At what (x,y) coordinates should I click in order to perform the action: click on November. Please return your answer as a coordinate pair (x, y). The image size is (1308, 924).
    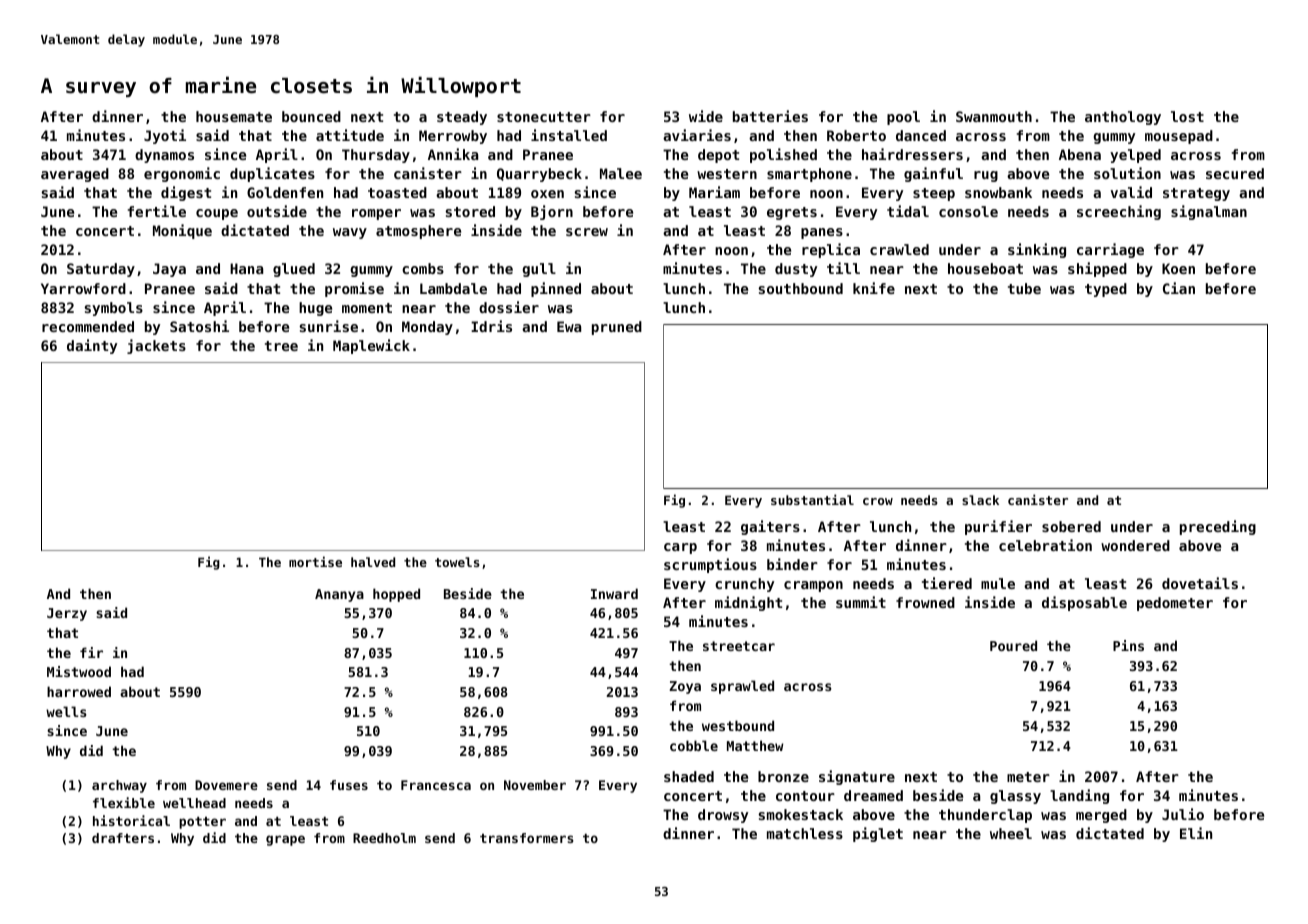
    Looking at the image, I should click on (535, 785).
